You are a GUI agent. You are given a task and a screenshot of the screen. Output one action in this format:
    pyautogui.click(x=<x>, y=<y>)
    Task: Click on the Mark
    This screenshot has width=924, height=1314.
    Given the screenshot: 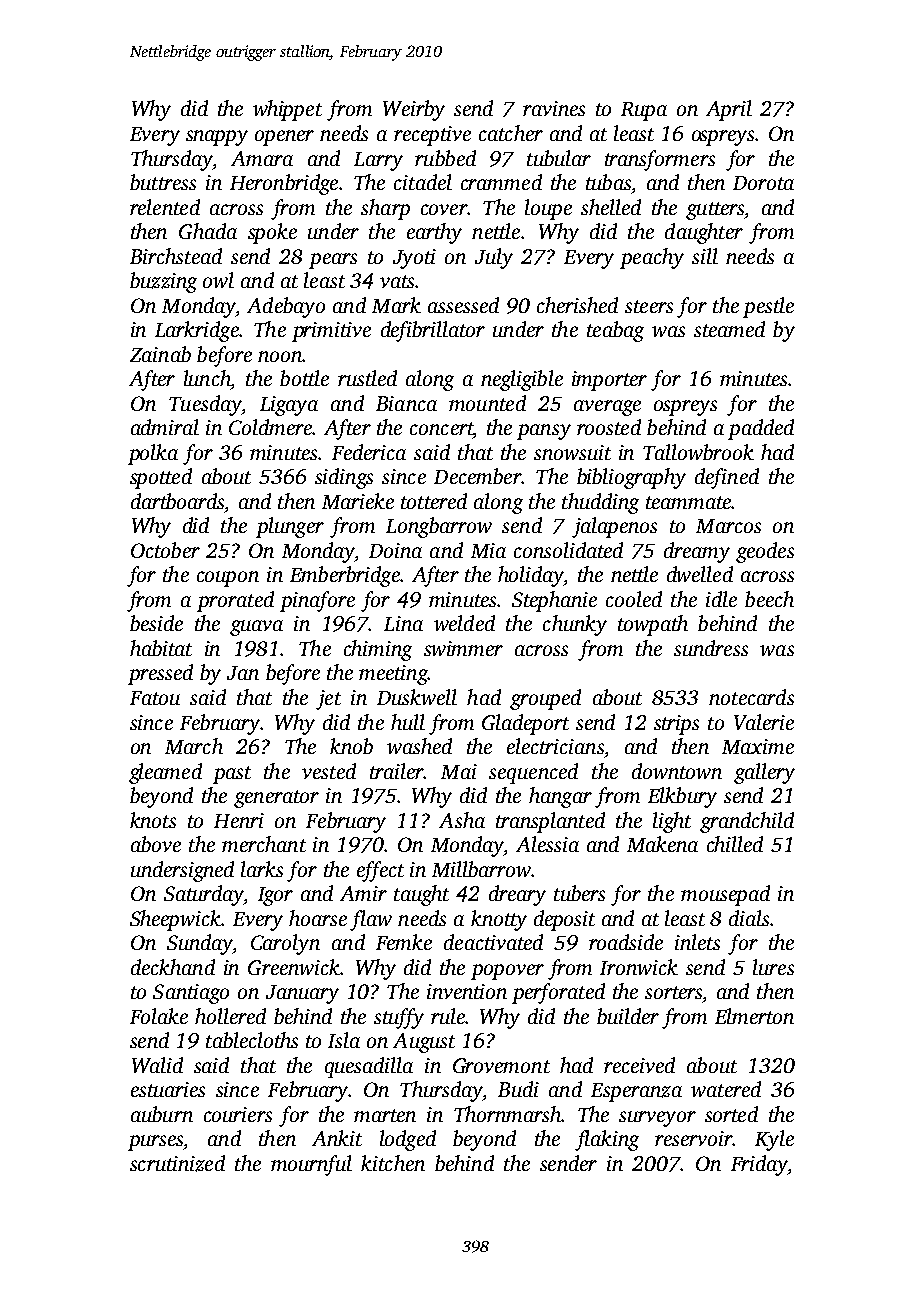 What is the action you would take?
    pyautogui.click(x=396, y=305)
